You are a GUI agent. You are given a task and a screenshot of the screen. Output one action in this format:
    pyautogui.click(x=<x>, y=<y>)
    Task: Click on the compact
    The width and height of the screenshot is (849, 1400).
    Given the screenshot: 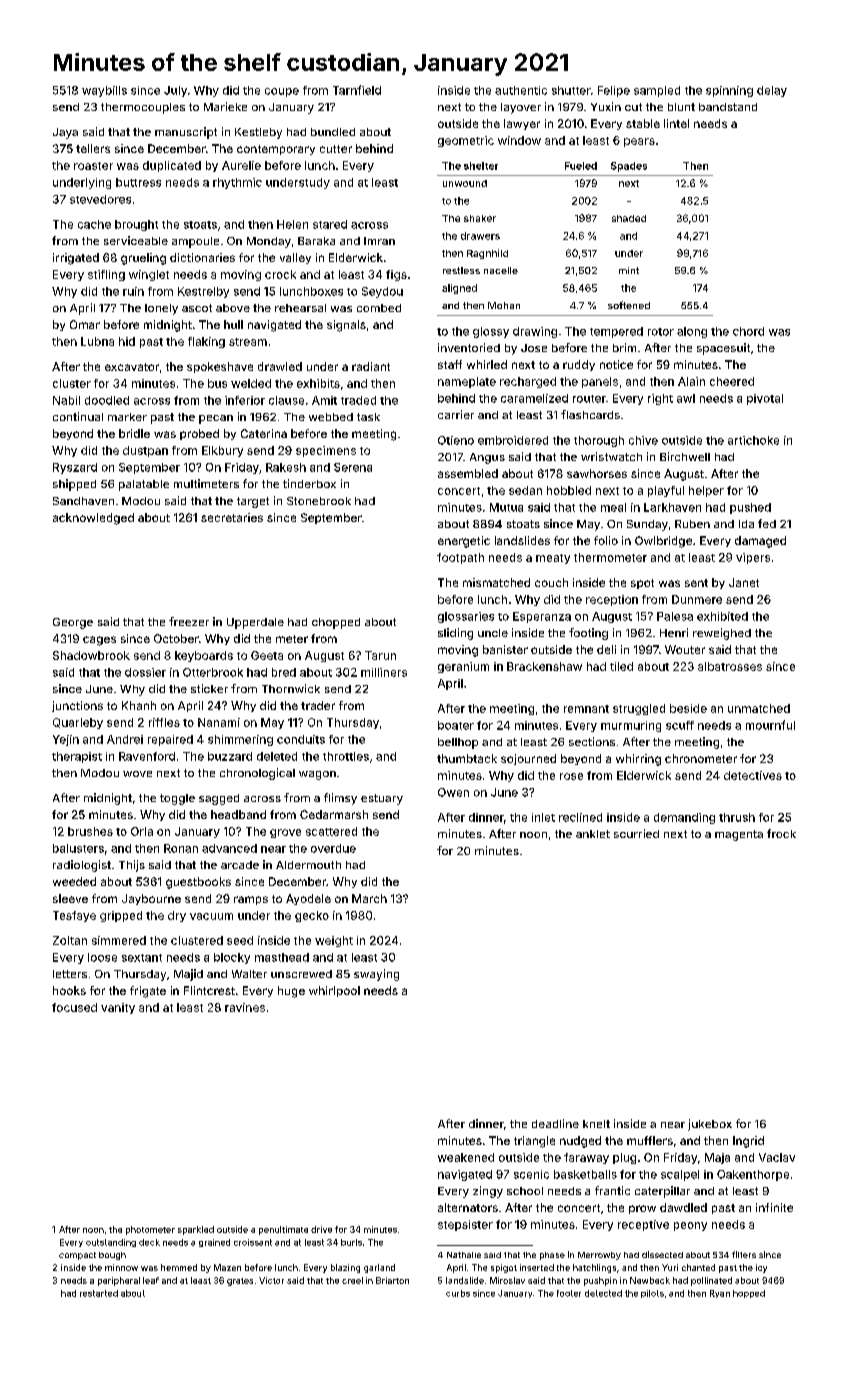 What is the action you would take?
    pyautogui.click(x=77, y=1256)
